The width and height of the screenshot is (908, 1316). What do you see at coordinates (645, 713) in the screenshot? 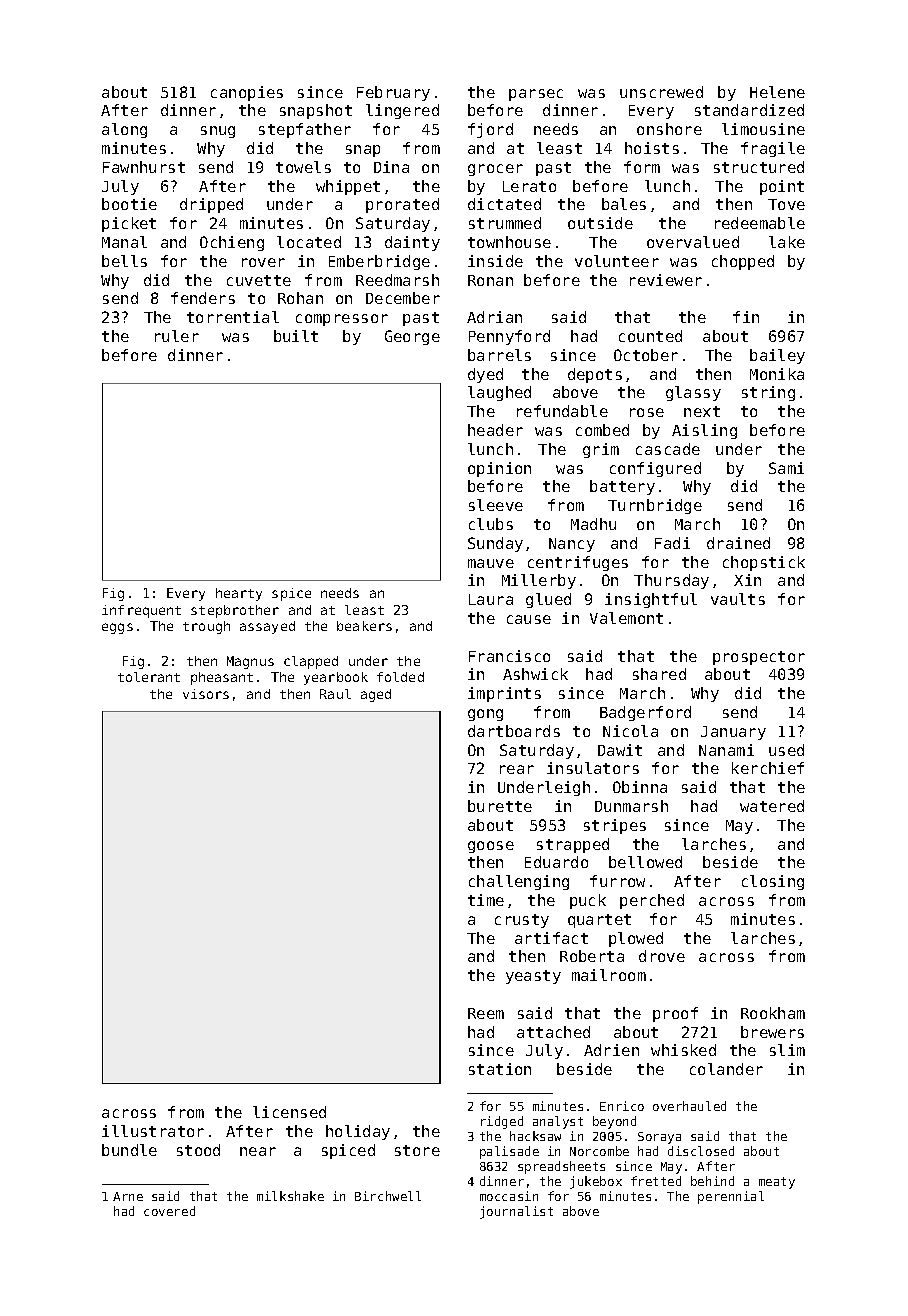
I see `Badgerford` at bounding box center [645, 713].
